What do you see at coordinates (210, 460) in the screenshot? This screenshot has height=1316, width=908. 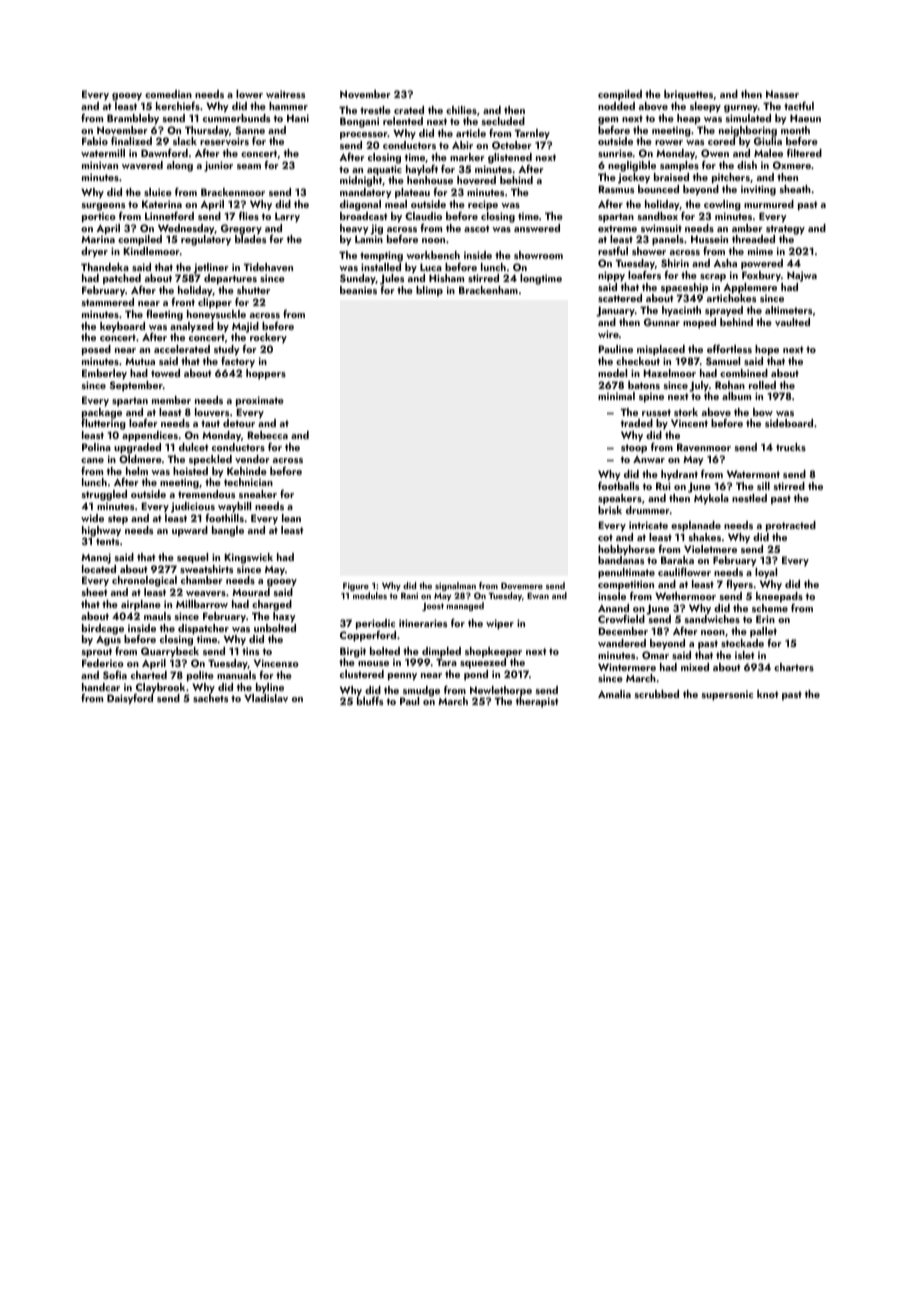 I see `speckled` at bounding box center [210, 460].
